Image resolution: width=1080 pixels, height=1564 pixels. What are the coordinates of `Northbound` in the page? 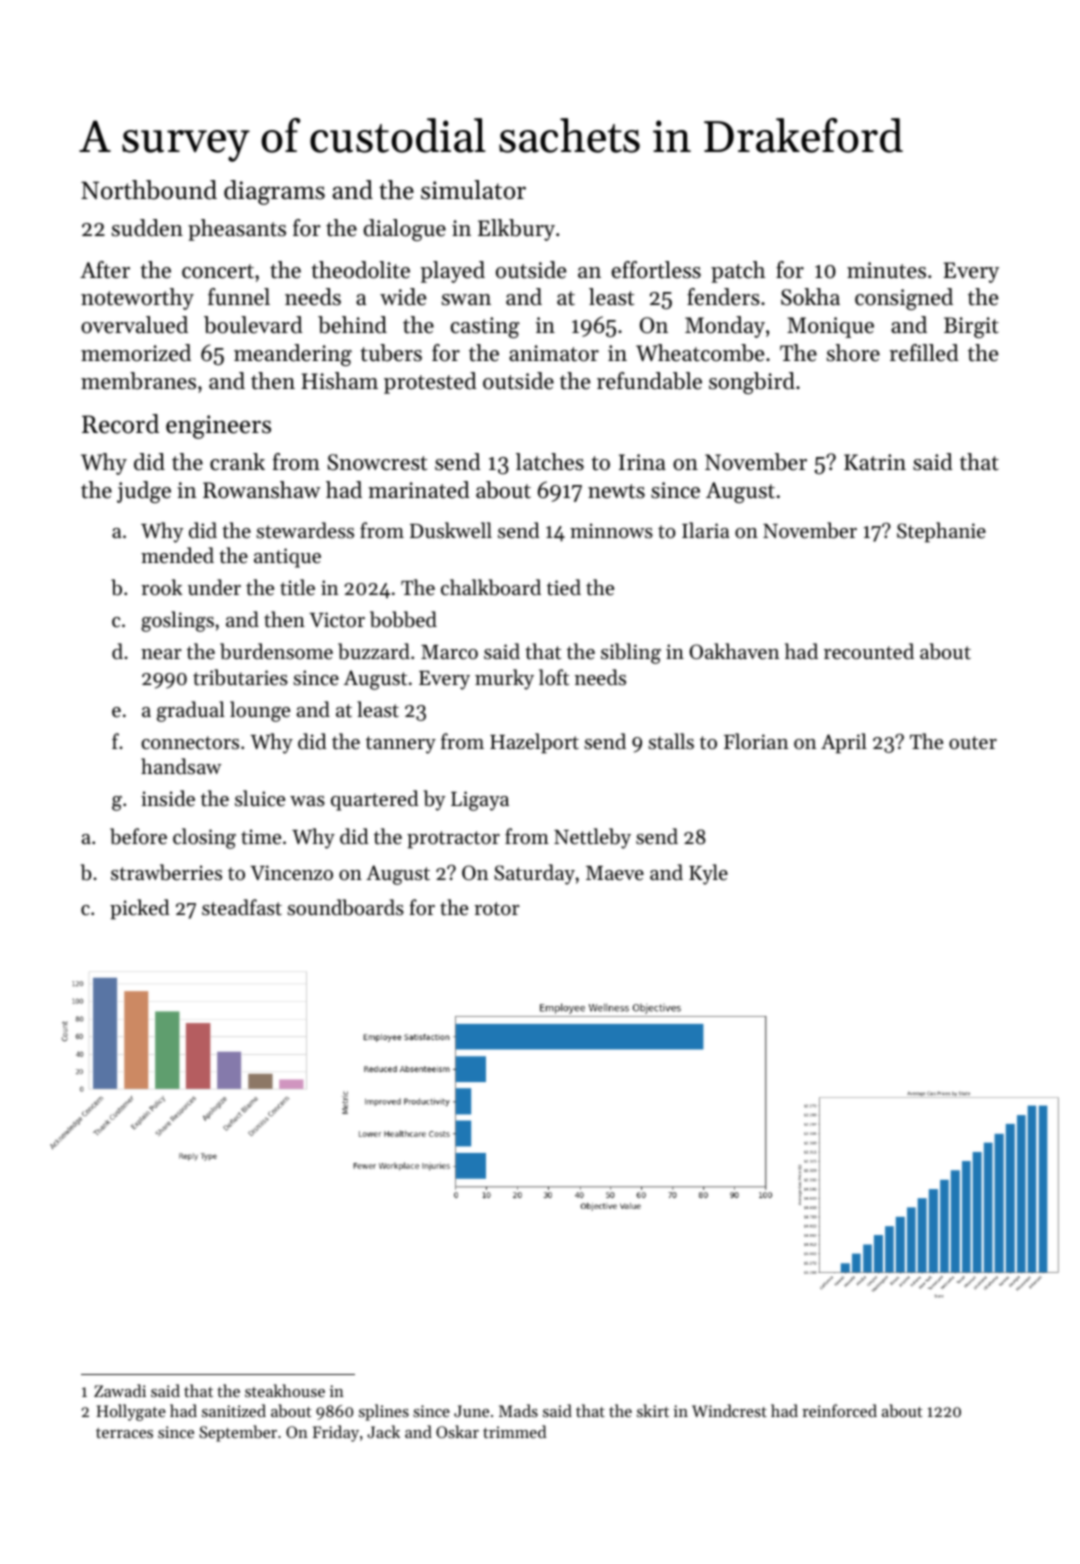 It's located at (149, 190).
